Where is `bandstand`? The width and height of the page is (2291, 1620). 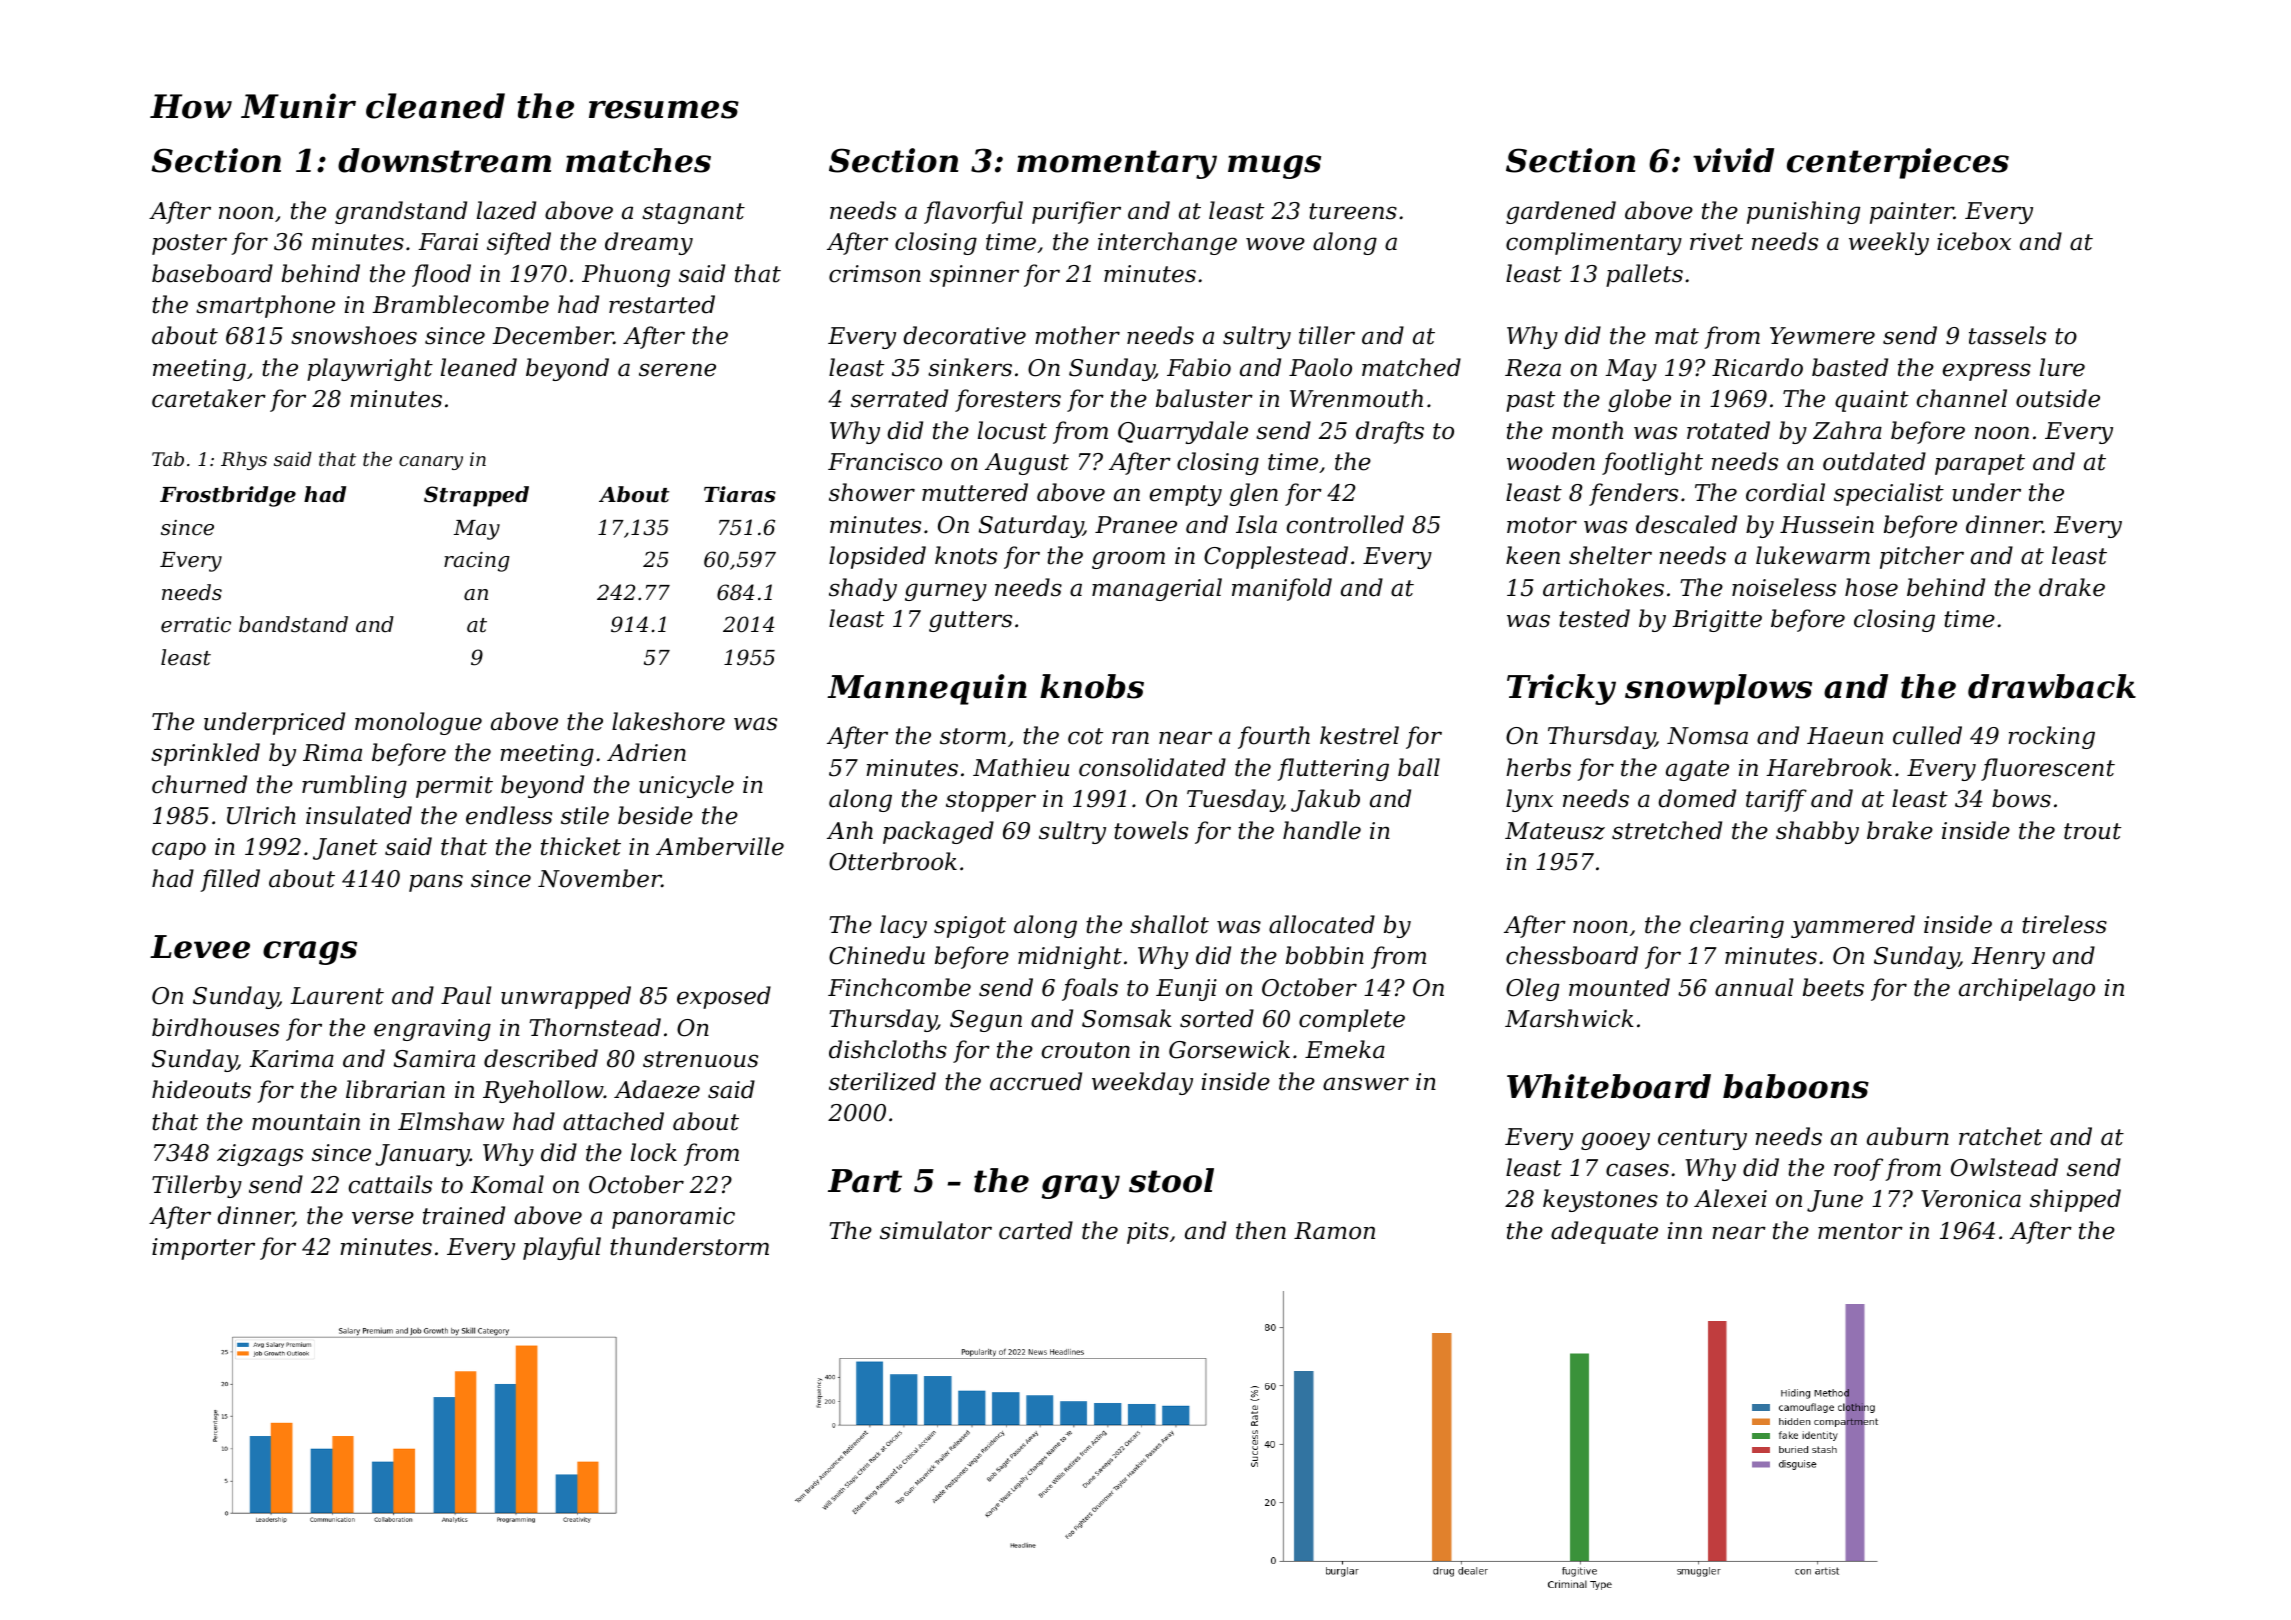
bandstand is located at coordinates (293, 624).
